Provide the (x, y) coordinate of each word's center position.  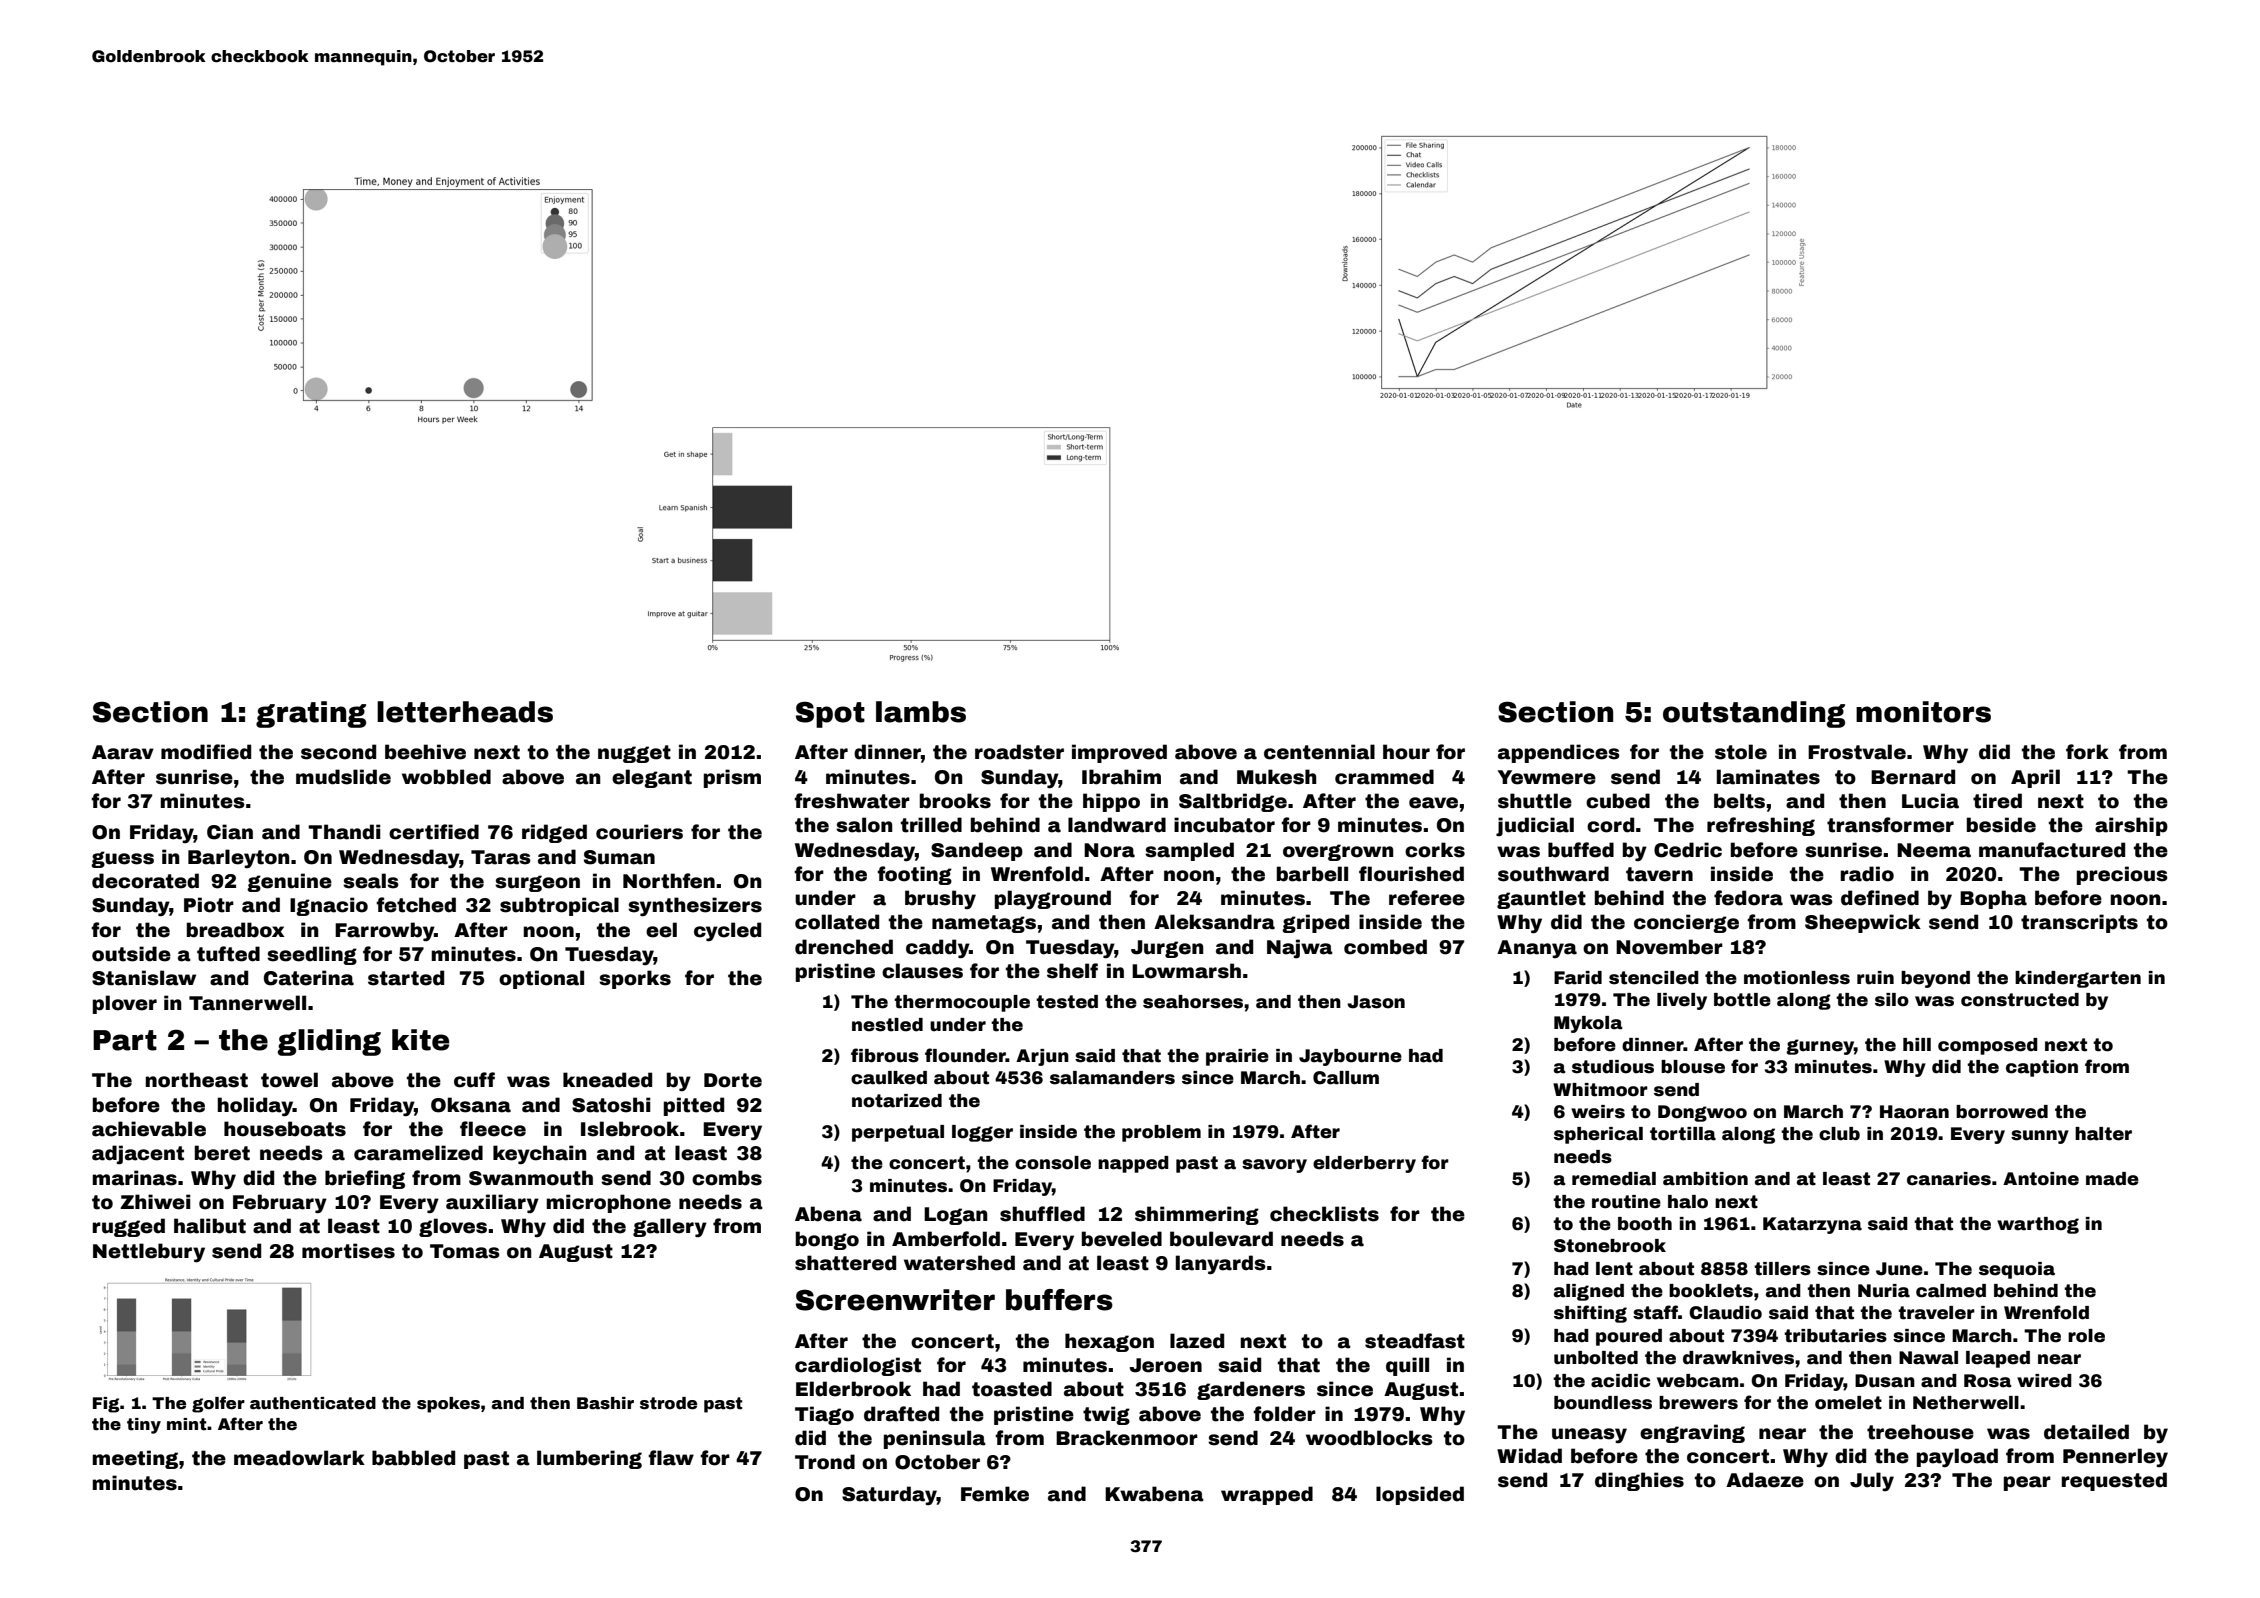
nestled (887, 1025)
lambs (921, 712)
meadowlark (299, 1458)
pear (2027, 1483)
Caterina (309, 978)
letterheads (465, 712)
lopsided (1420, 1495)
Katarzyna (1812, 1225)
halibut (210, 1226)
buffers (1059, 1300)
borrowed (2002, 1112)
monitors (1923, 712)
